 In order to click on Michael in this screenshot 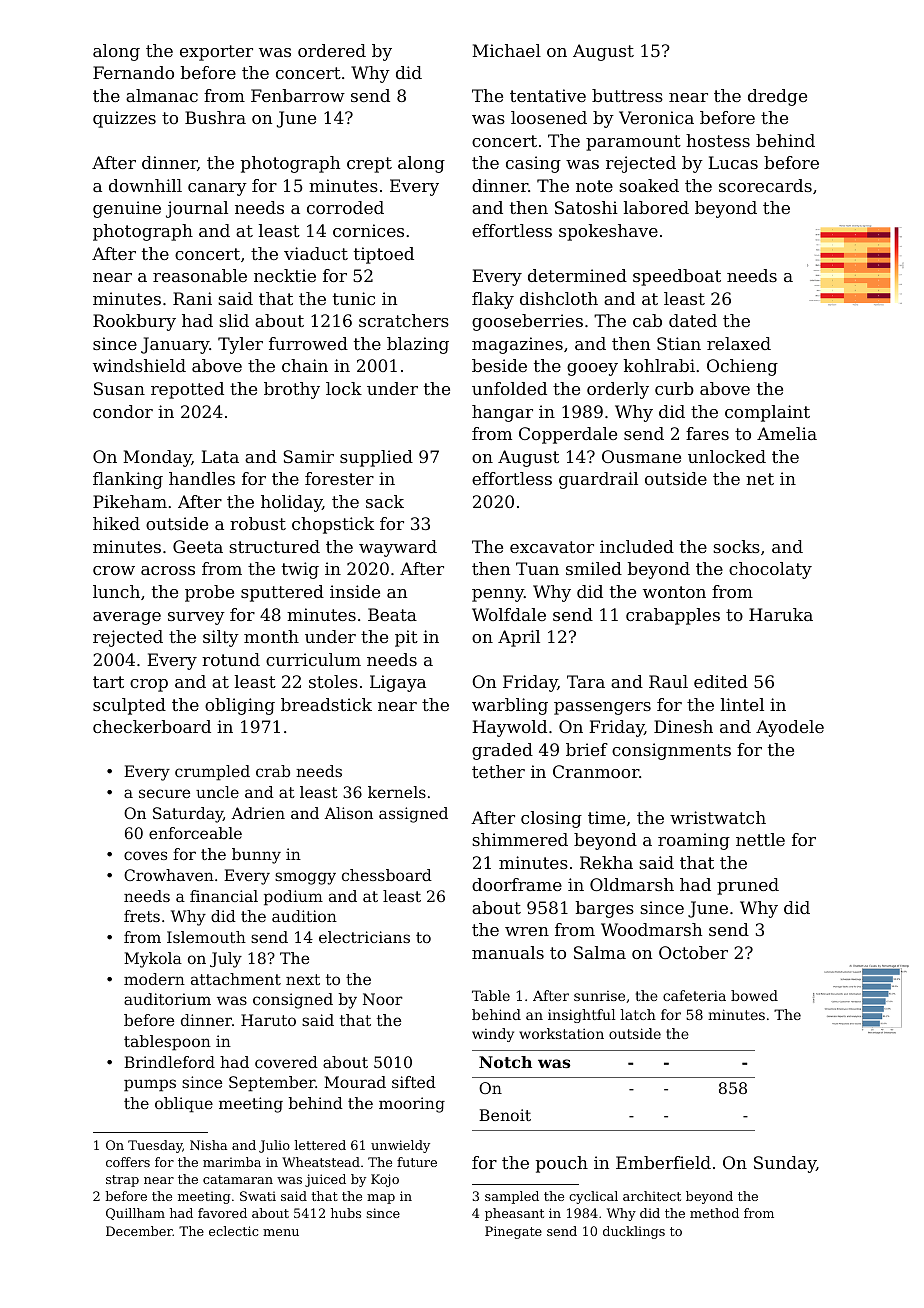, I will do `click(506, 50)`.
